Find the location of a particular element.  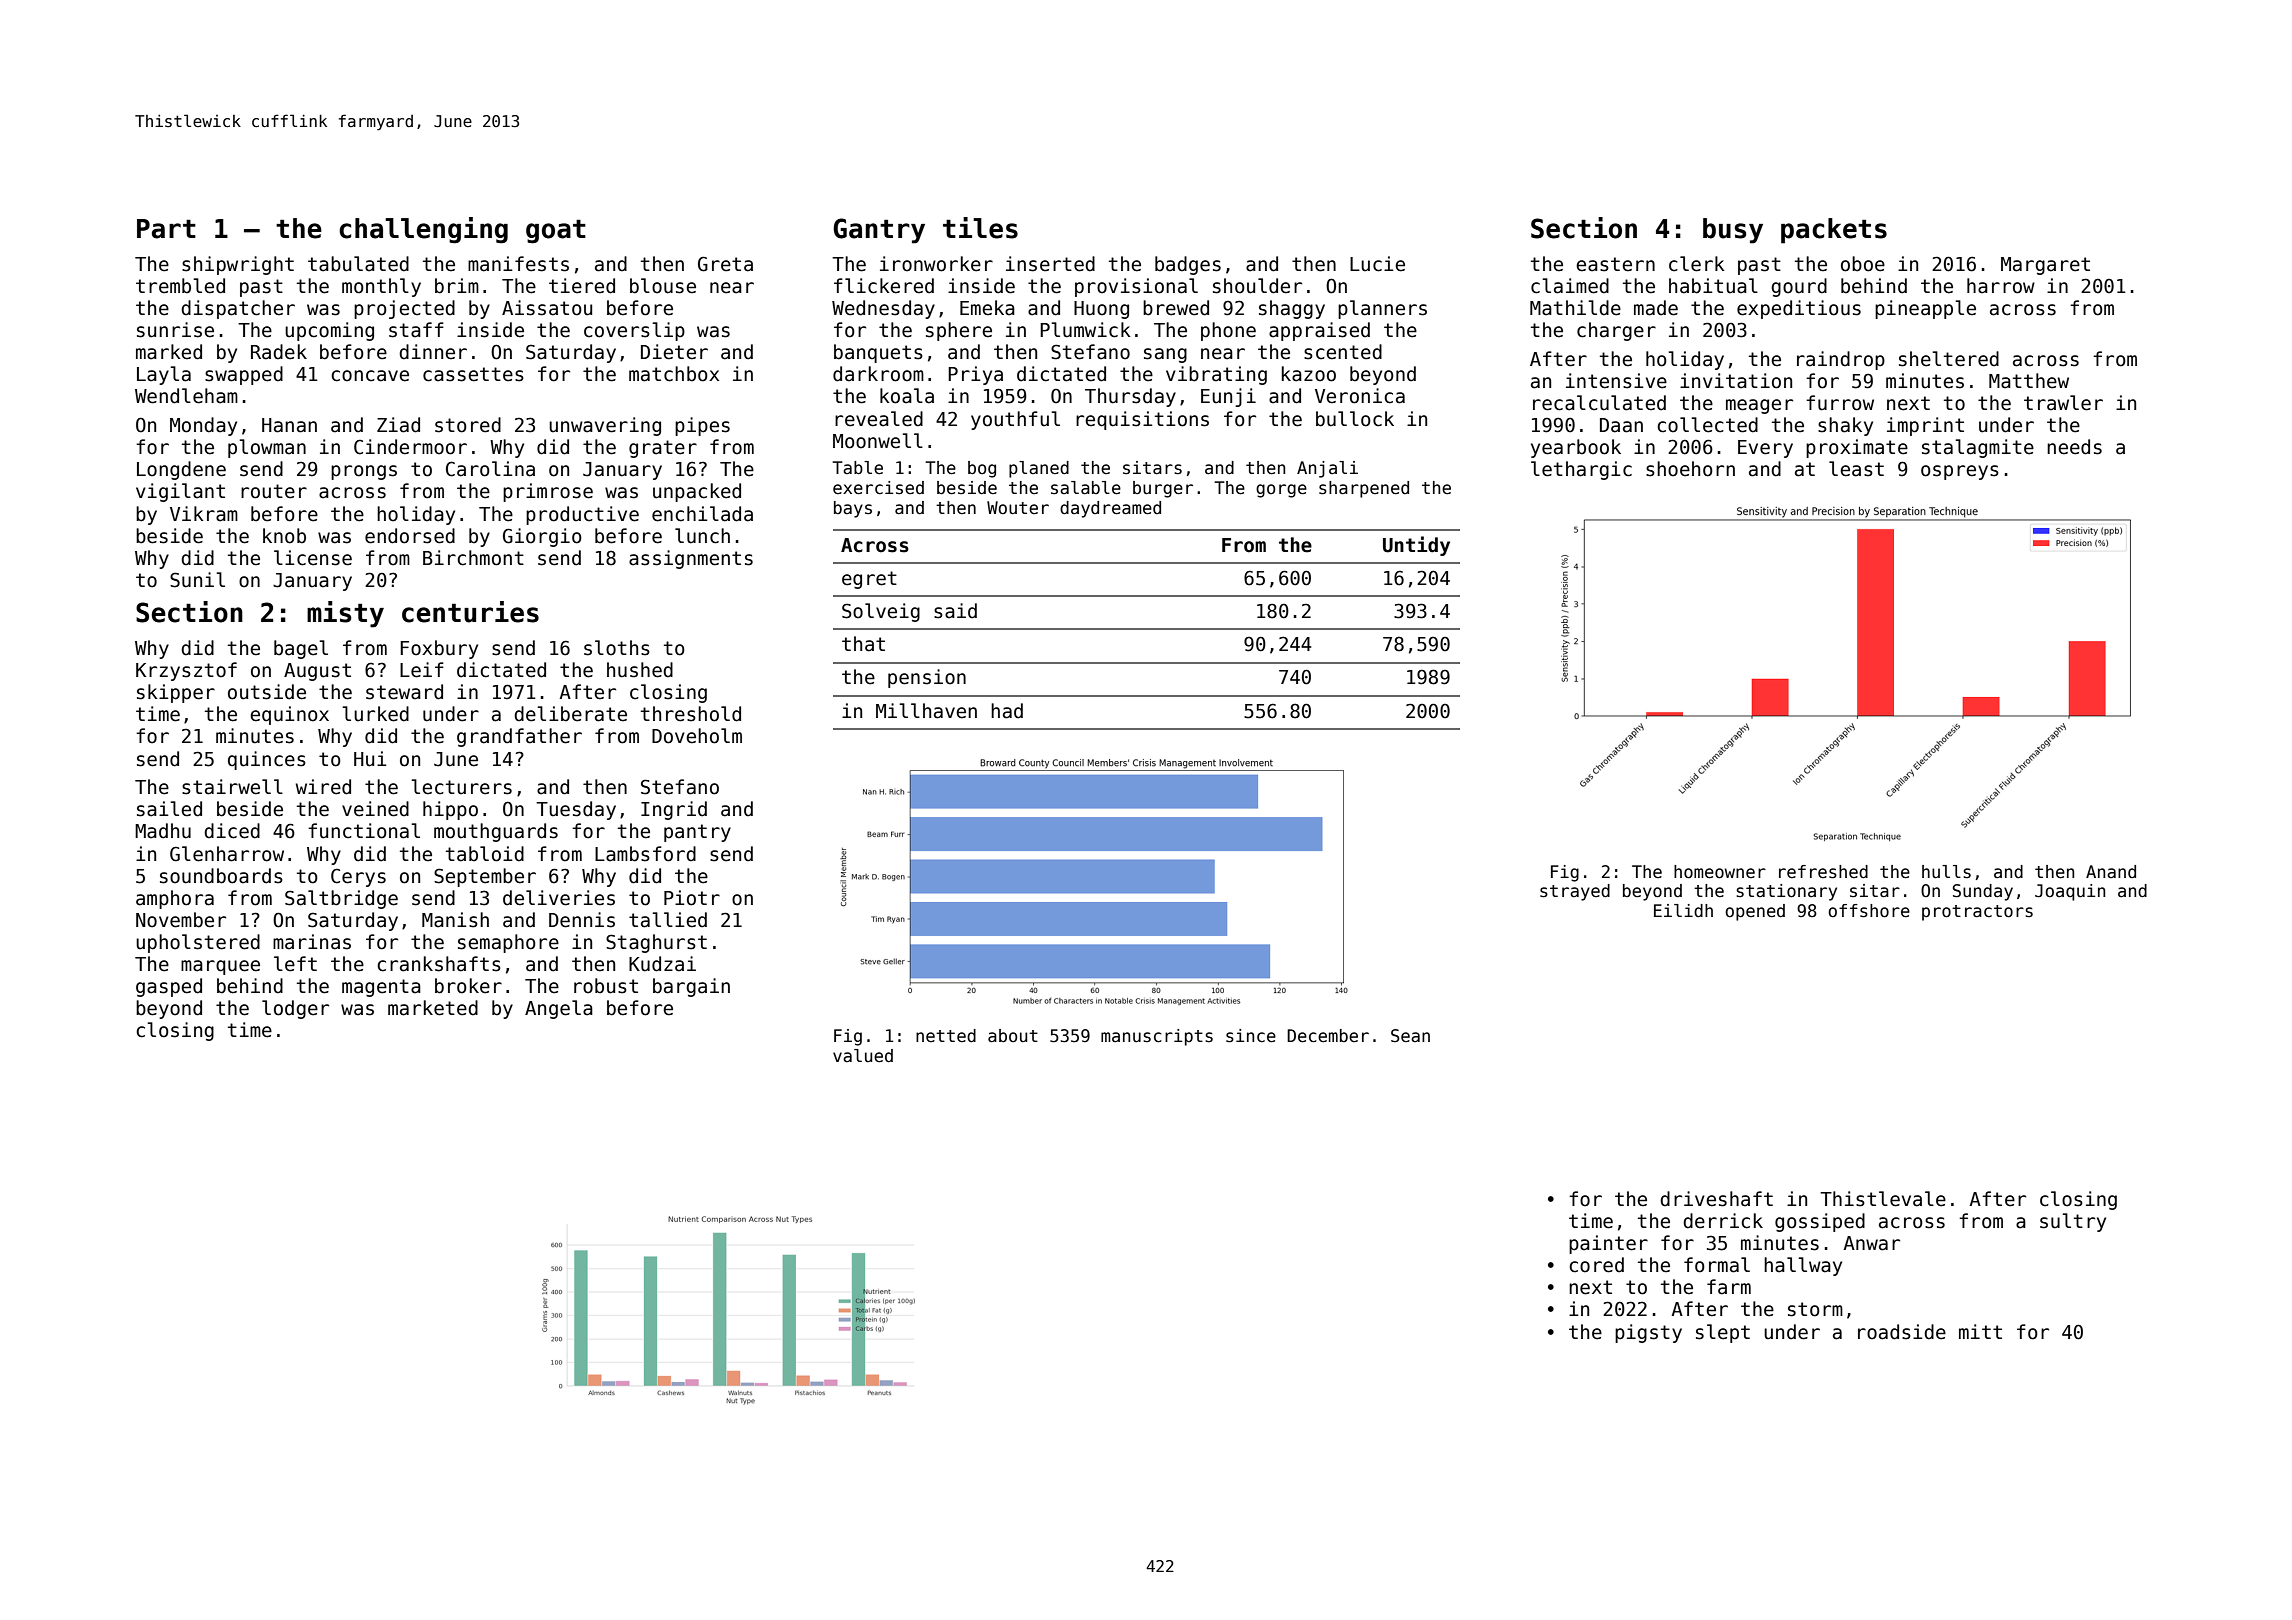

since is located at coordinates (1251, 1036).
